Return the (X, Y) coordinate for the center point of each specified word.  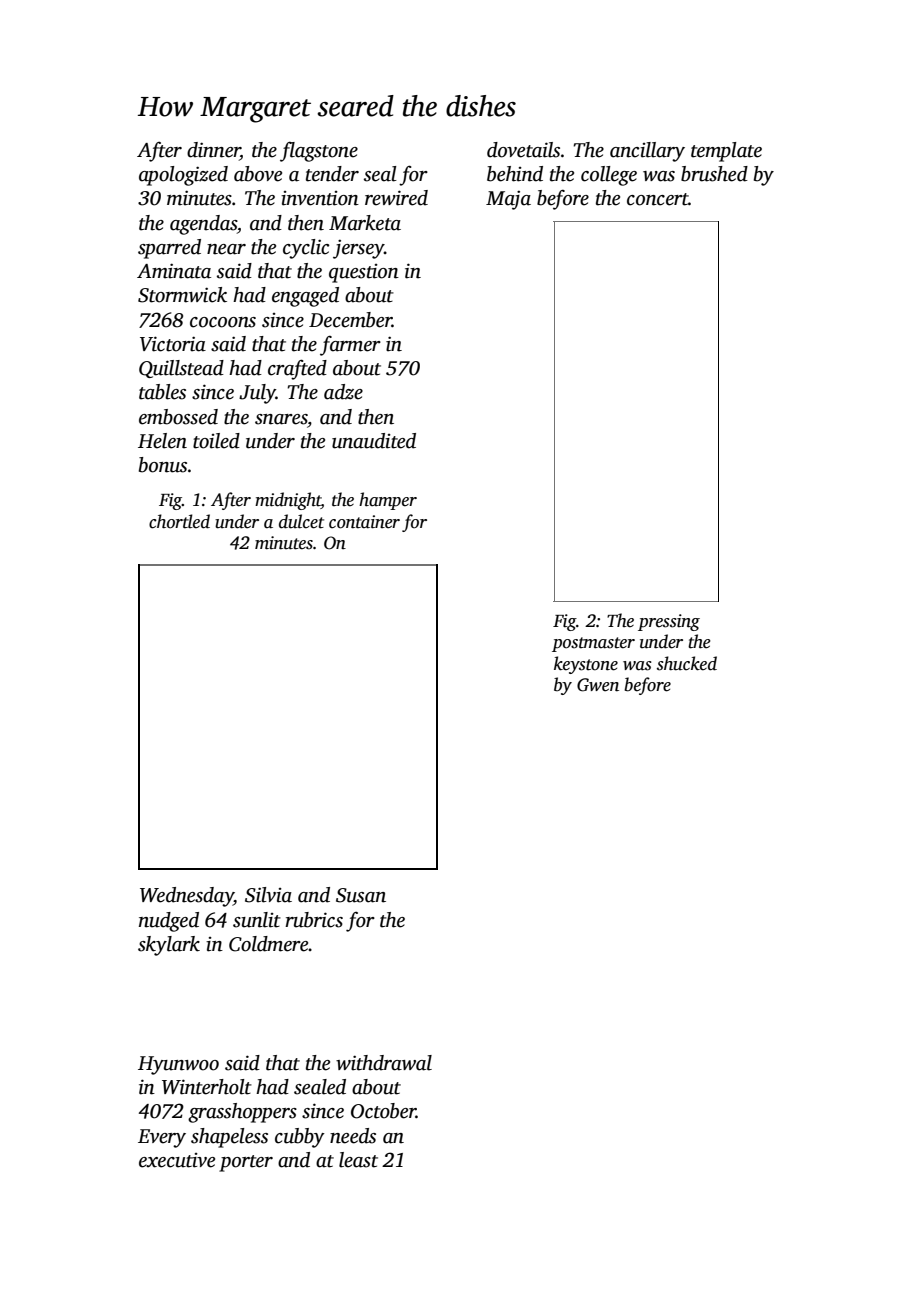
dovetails (523, 150)
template (726, 152)
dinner (213, 151)
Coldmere (269, 944)
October (383, 1111)
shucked (687, 663)
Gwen (598, 685)
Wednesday (187, 897)
